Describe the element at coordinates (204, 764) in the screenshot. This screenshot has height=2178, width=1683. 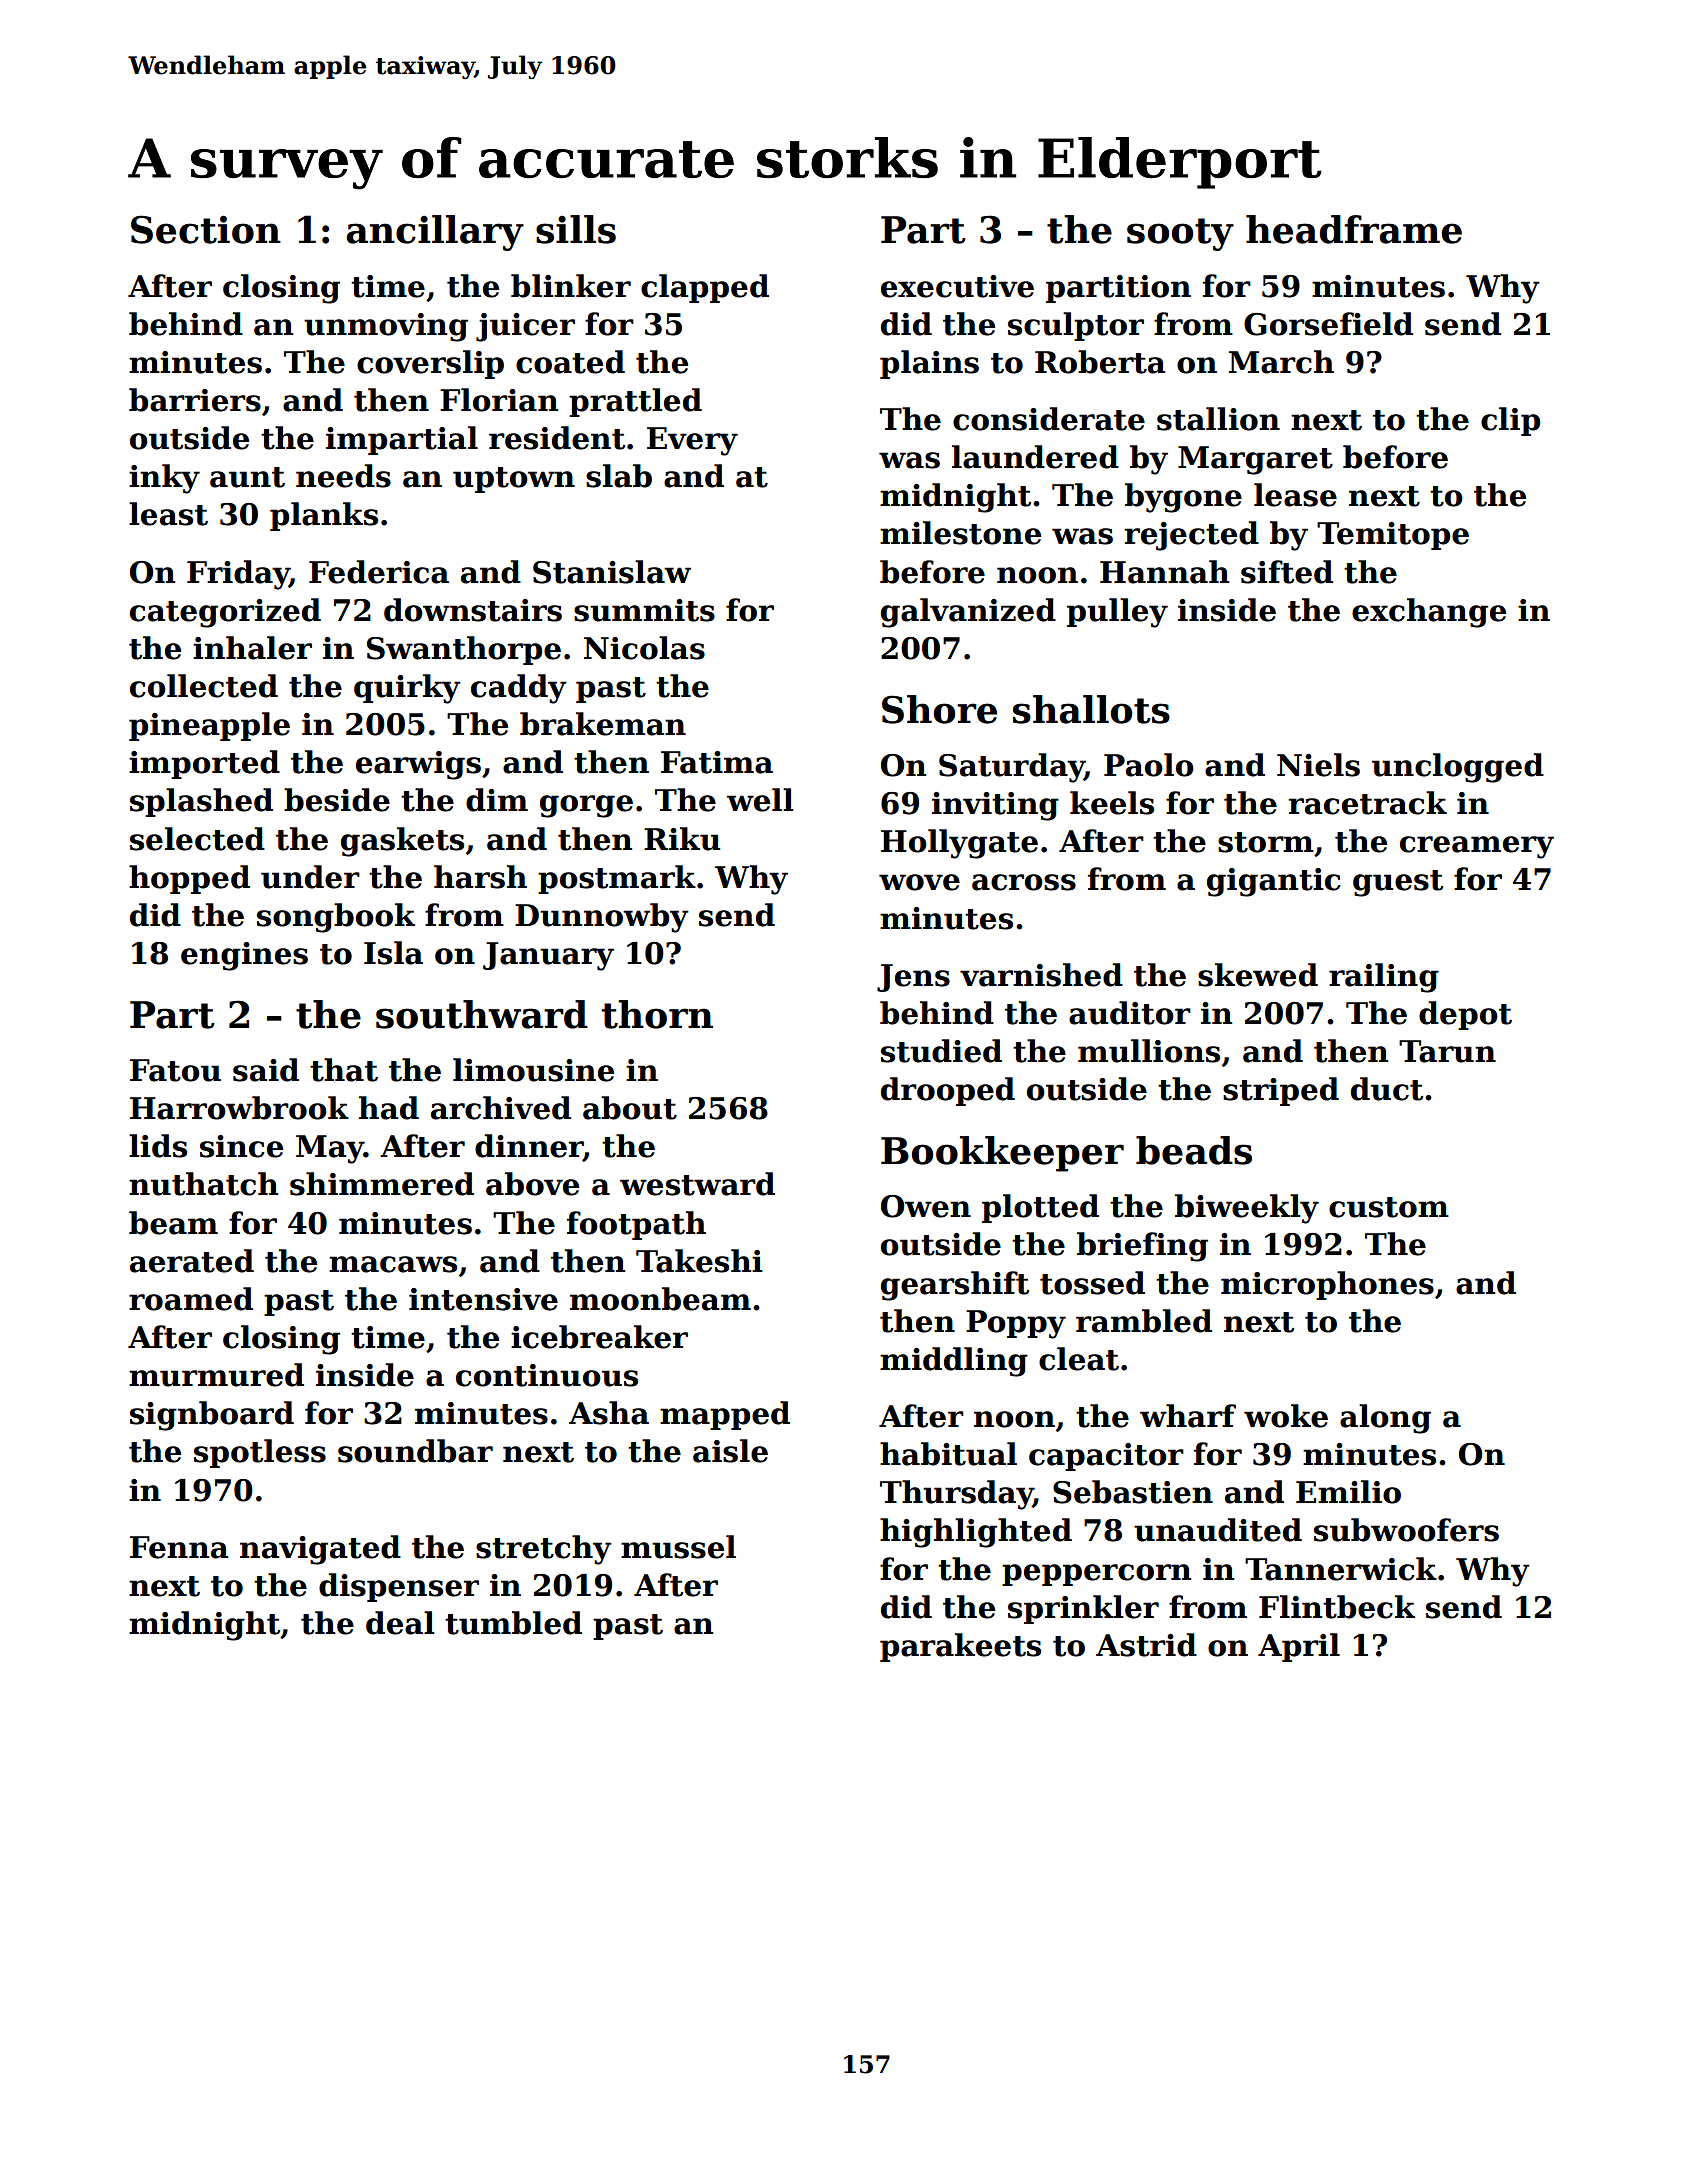
I see `imported` at that location.
